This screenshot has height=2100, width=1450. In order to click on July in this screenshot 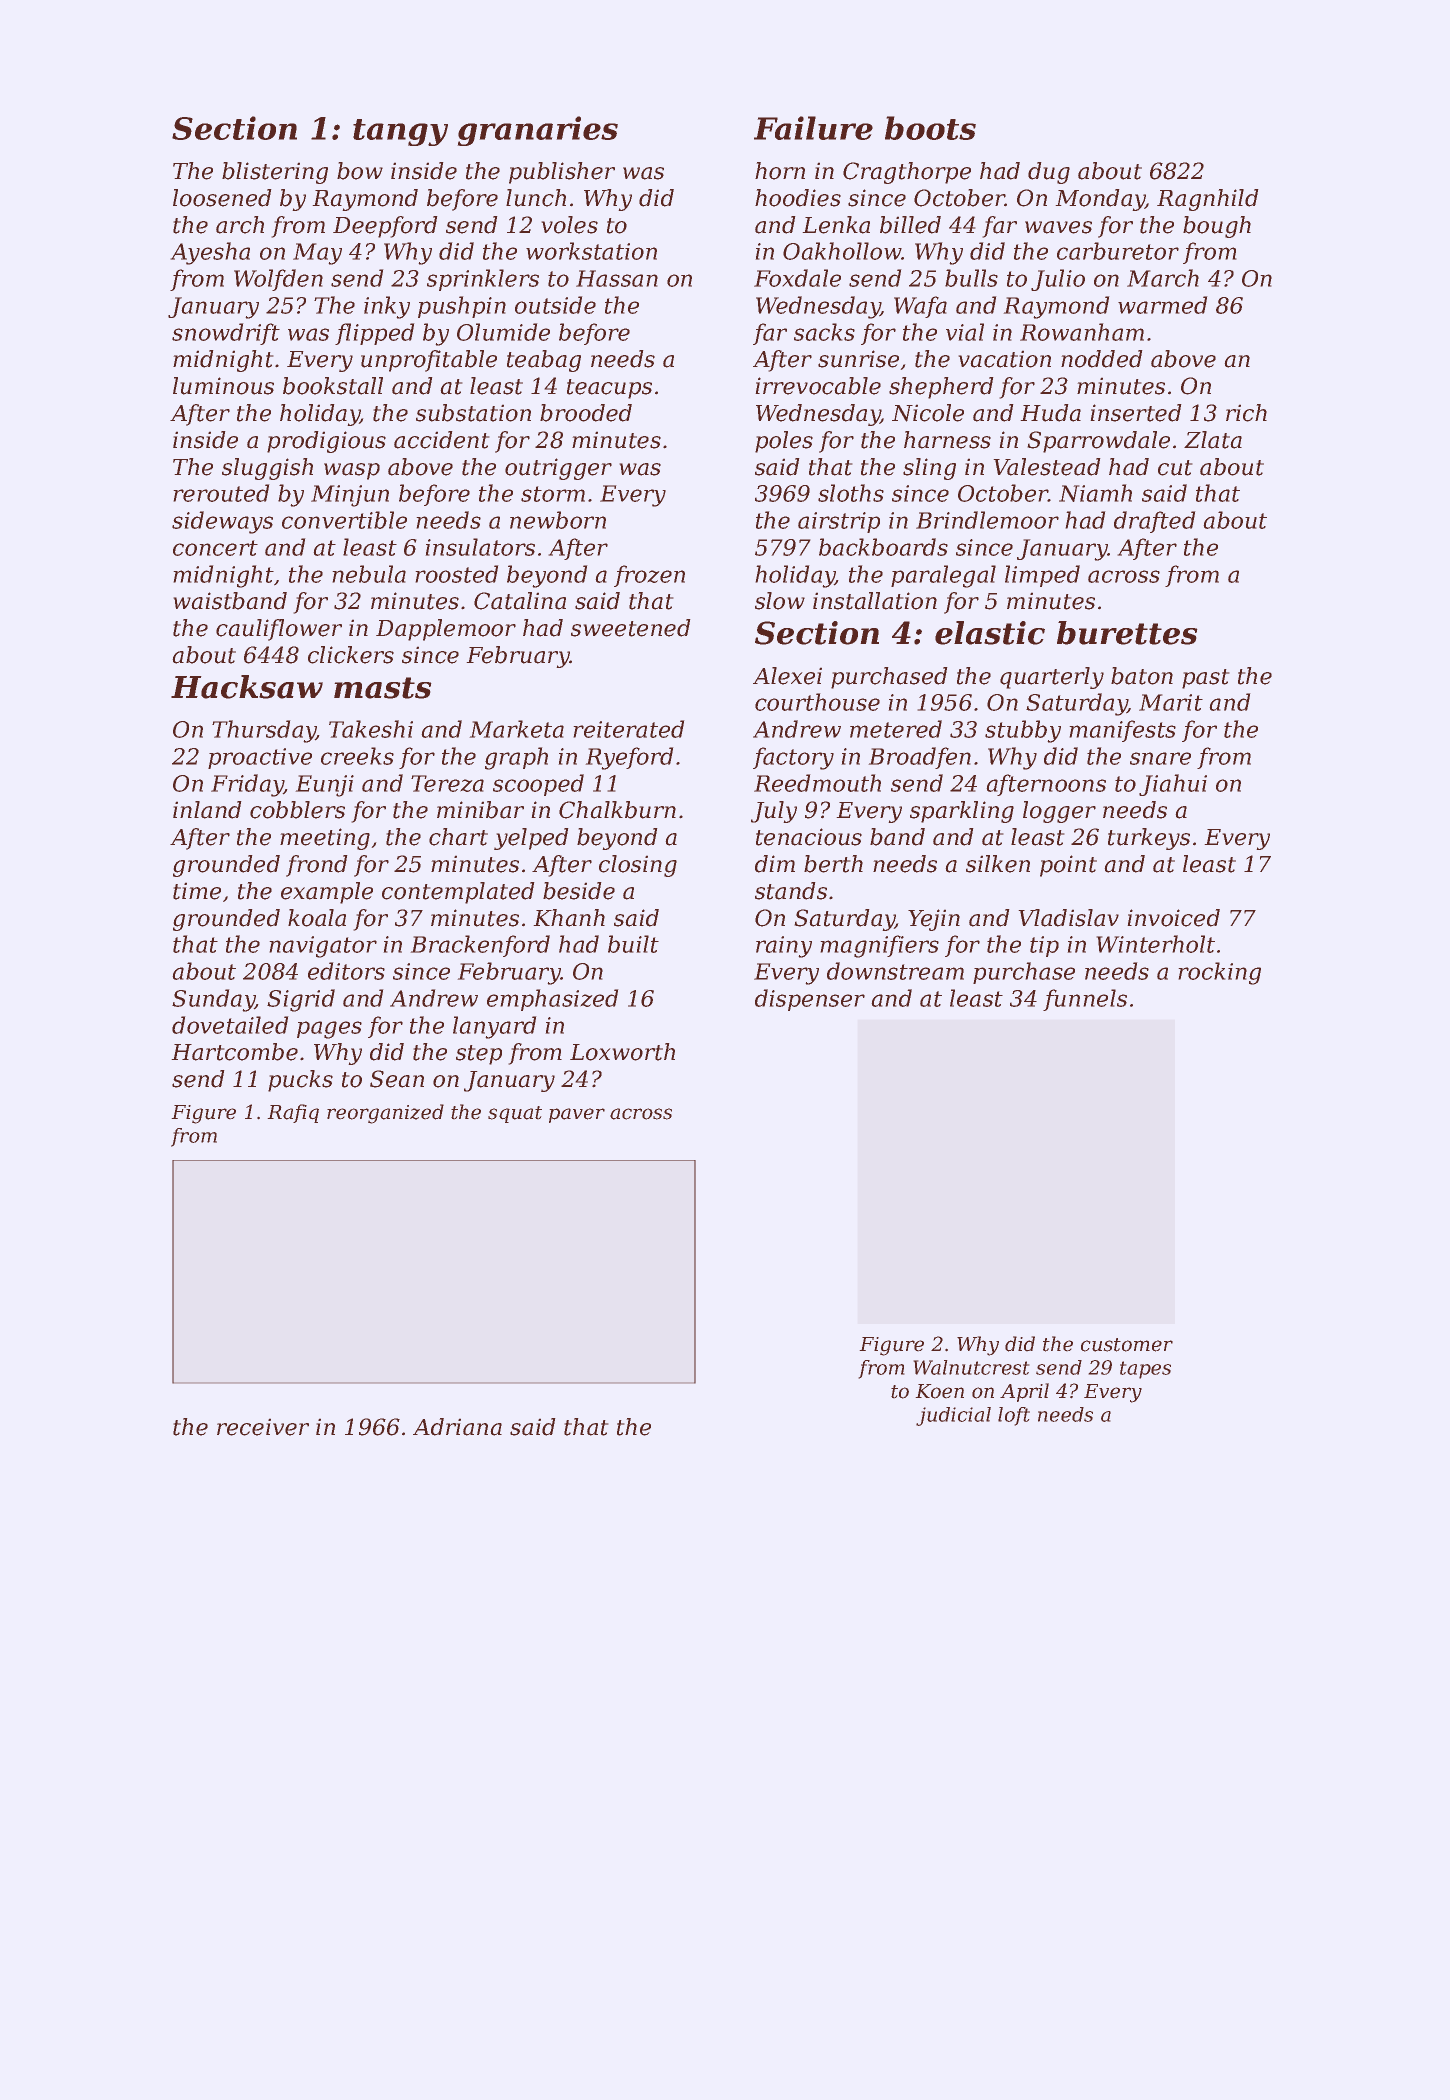, I will do `click(774, 812)`.
